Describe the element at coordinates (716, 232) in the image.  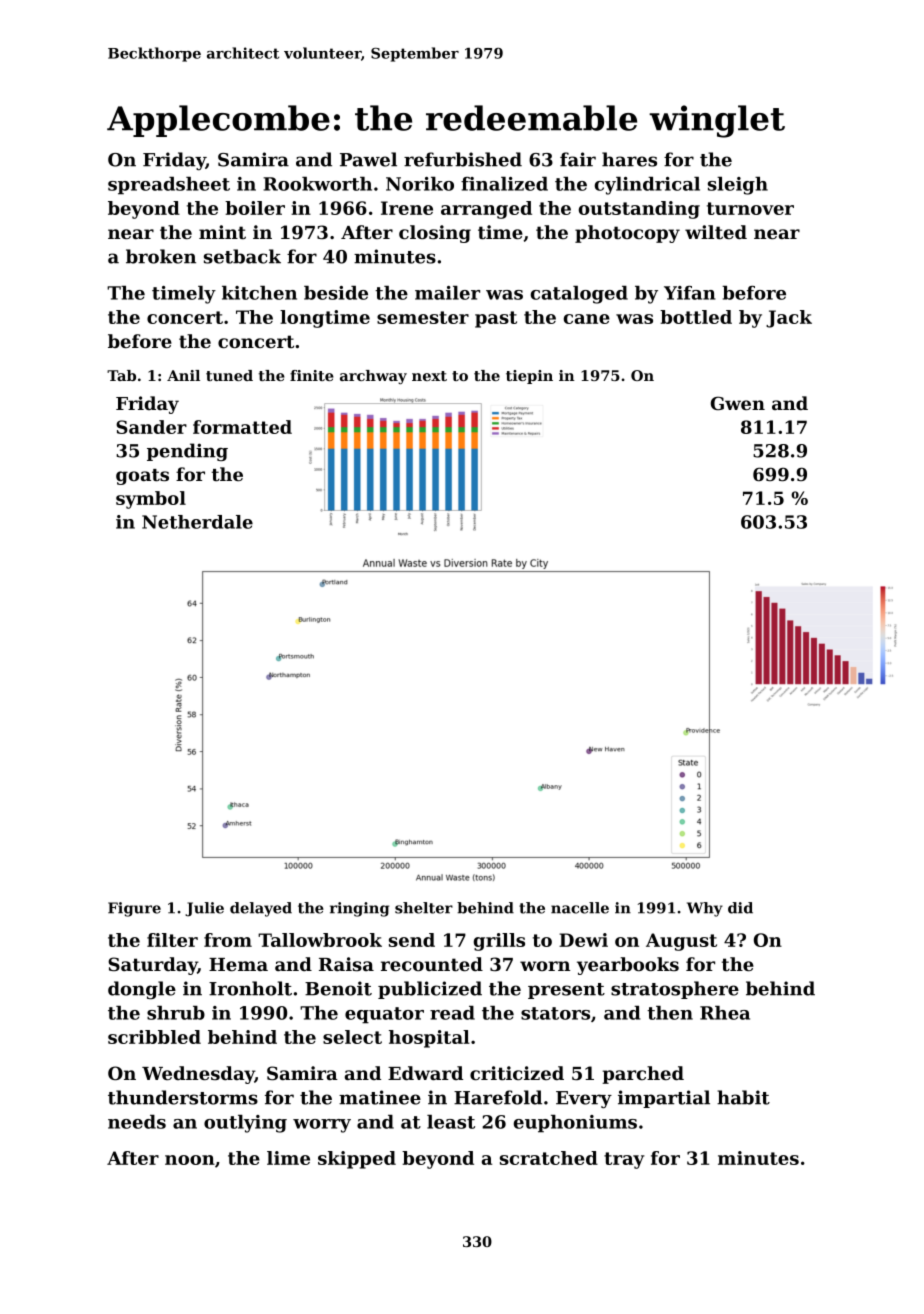
I see `wilted` at that location.
